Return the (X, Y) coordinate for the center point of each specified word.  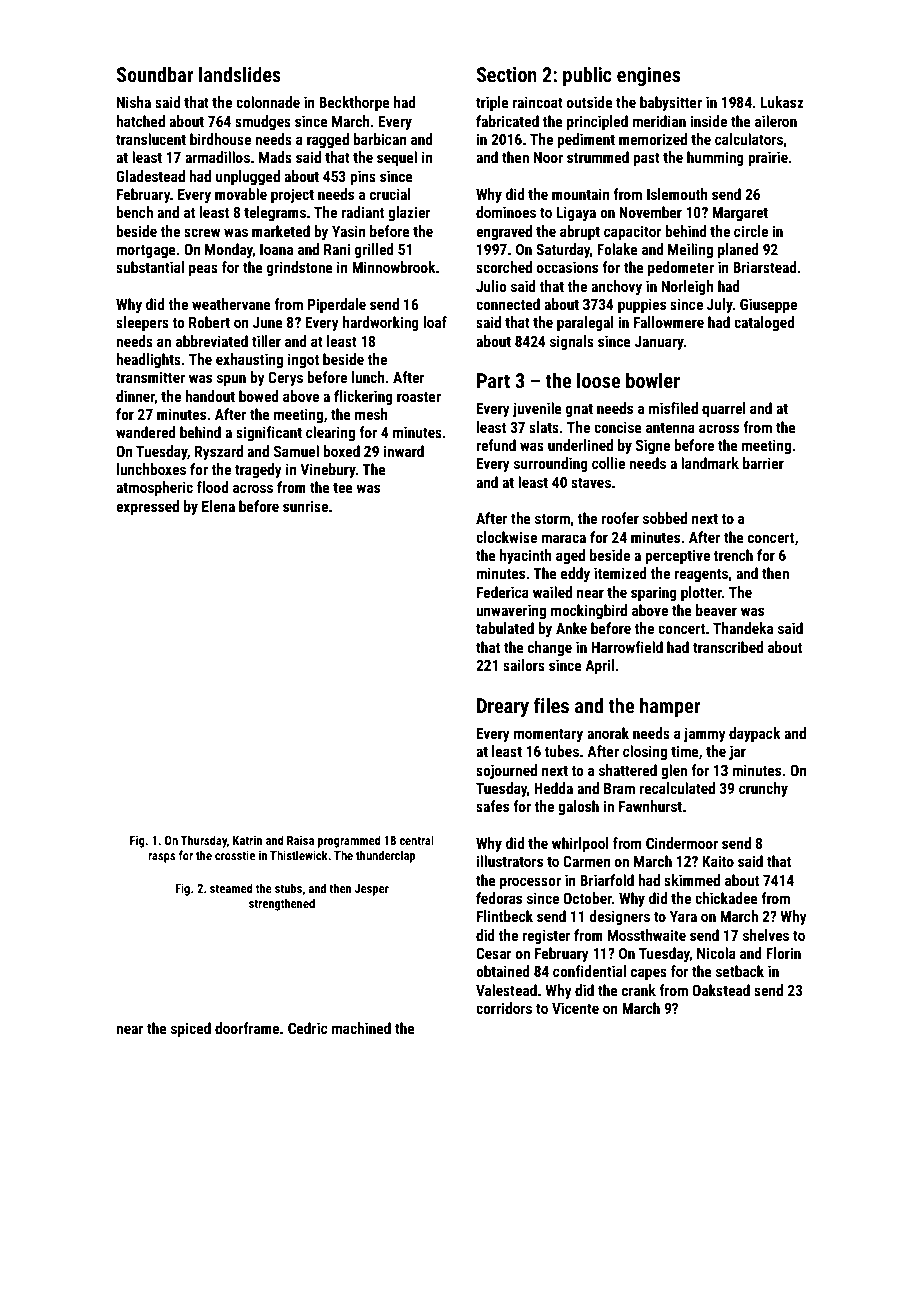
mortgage (146, 251)
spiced (191, 1029)
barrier (763, 463)
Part (493, 380)
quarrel (724, 409)
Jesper (372, 890)
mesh (371, 414)
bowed (259, 396)
